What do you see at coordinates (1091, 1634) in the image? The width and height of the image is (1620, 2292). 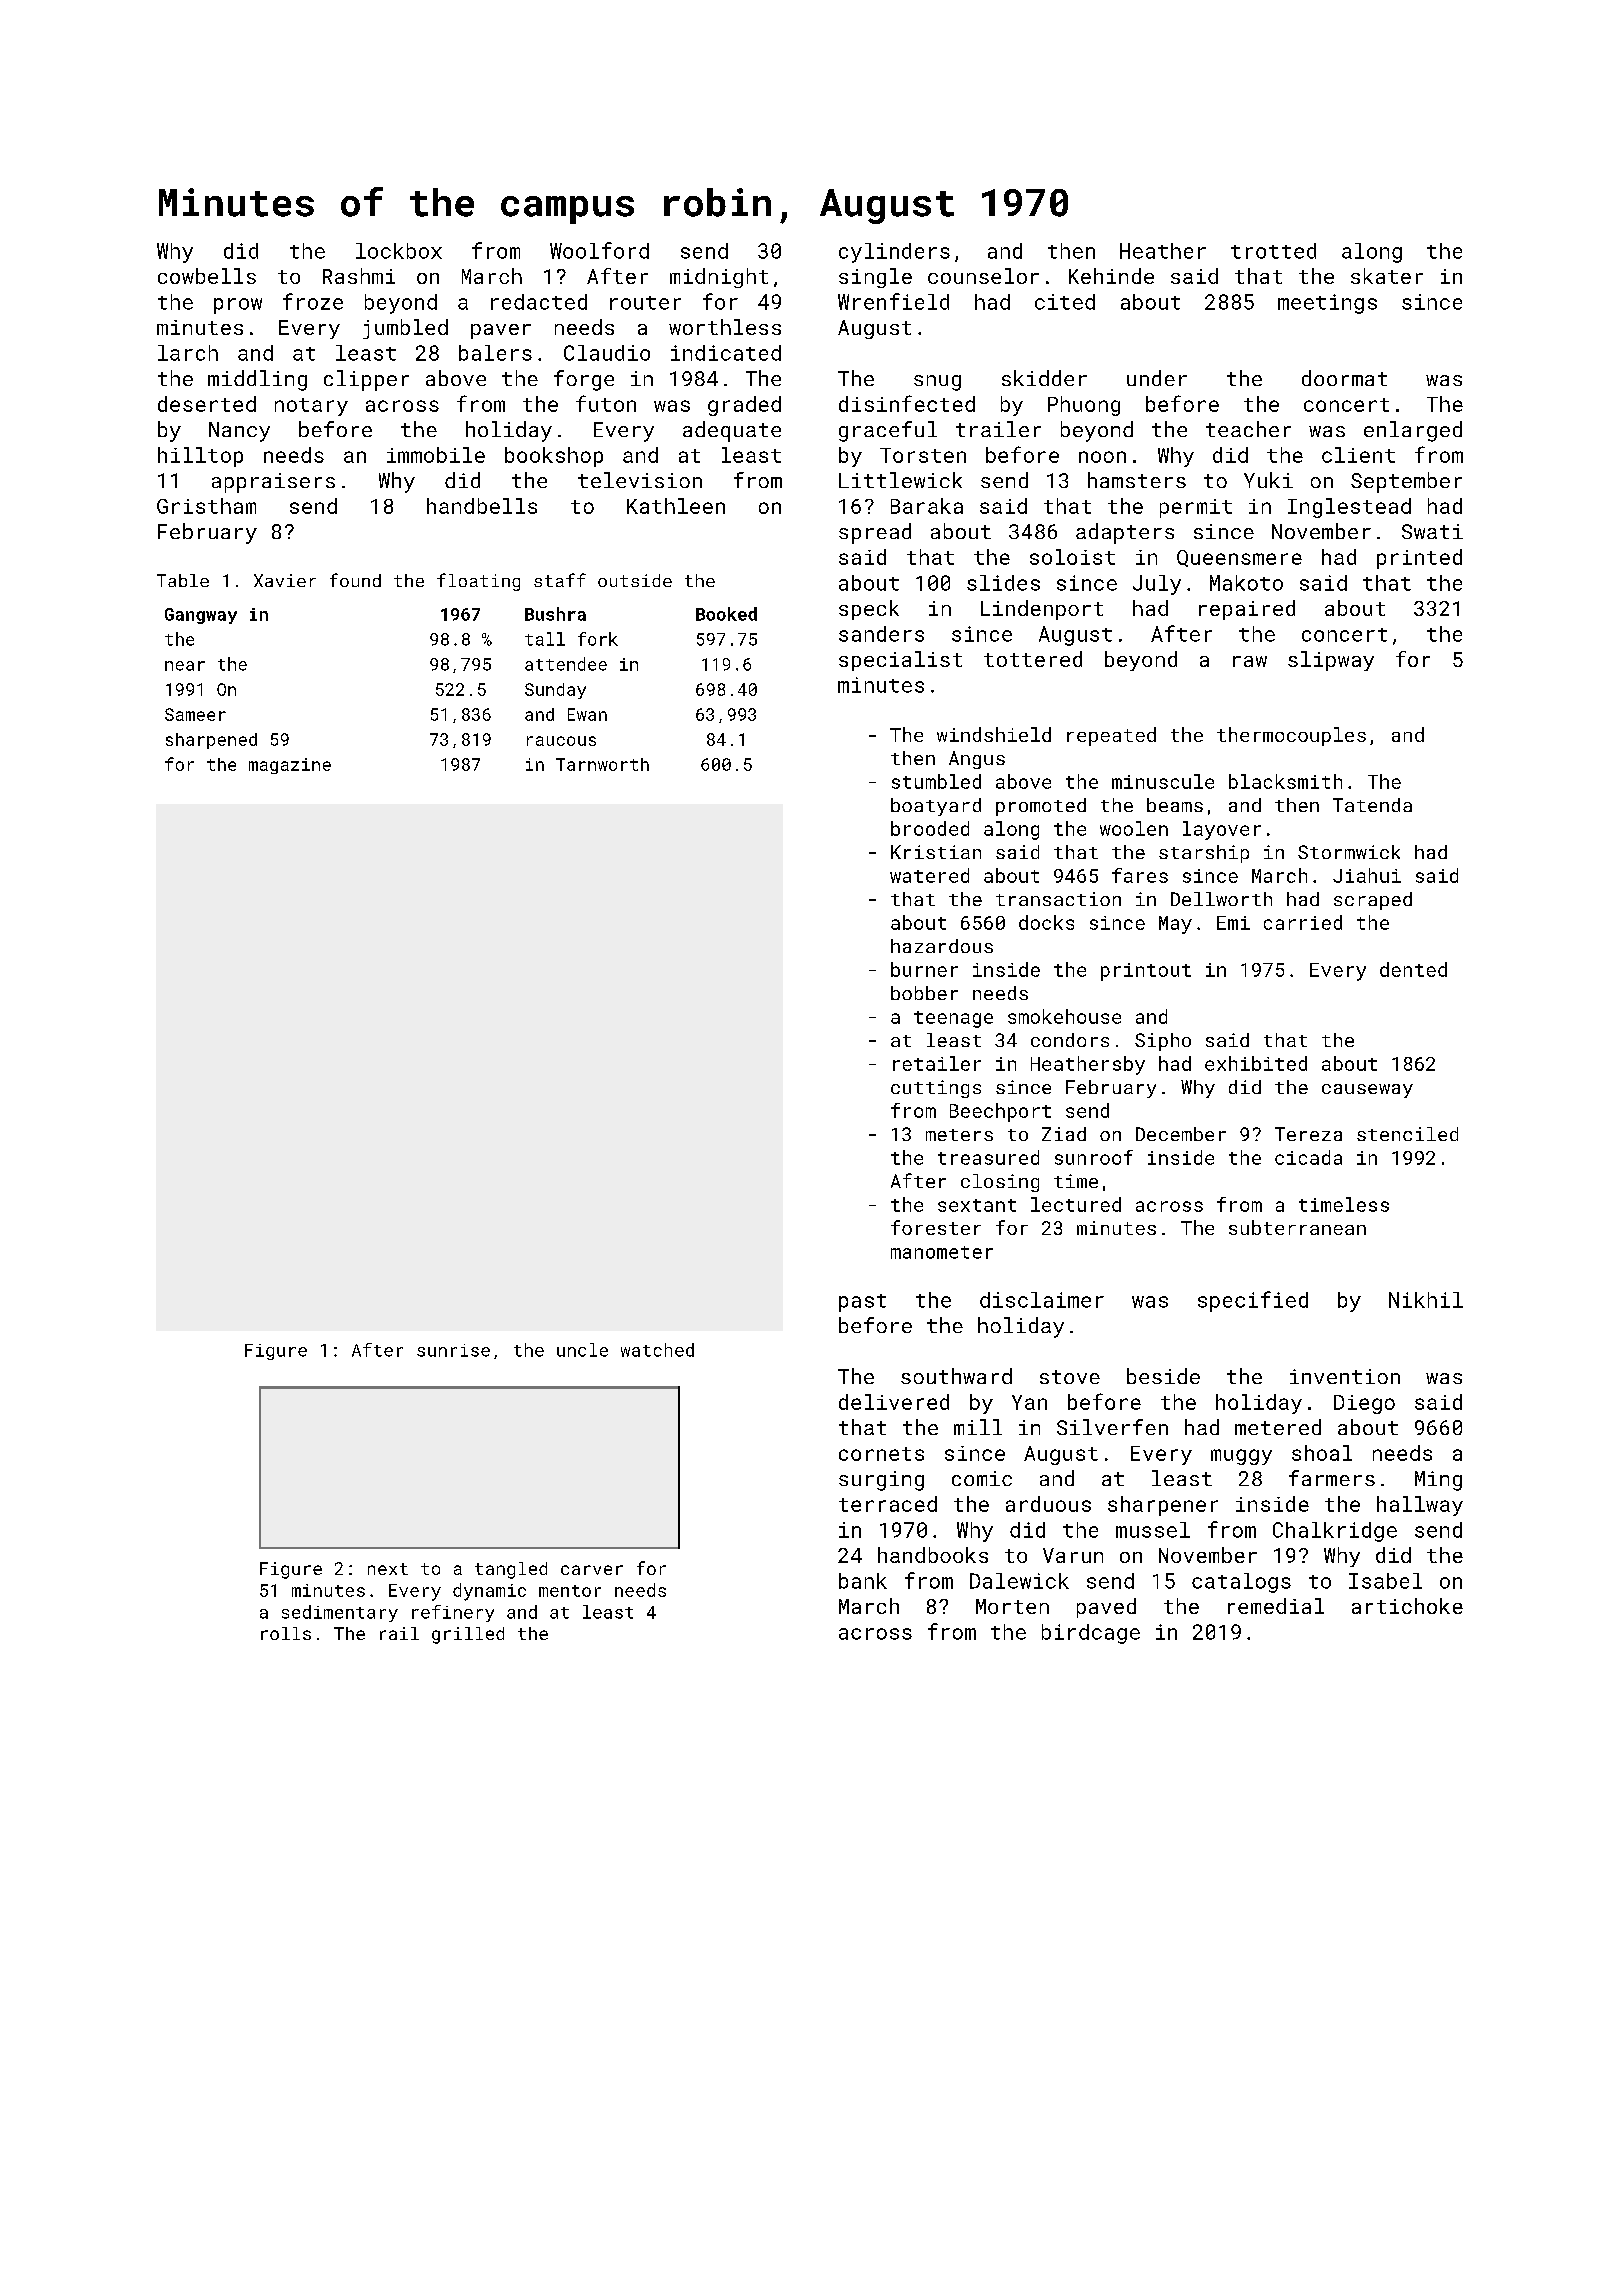 I see `birdcage` at bounding box center [1091, 1634].
